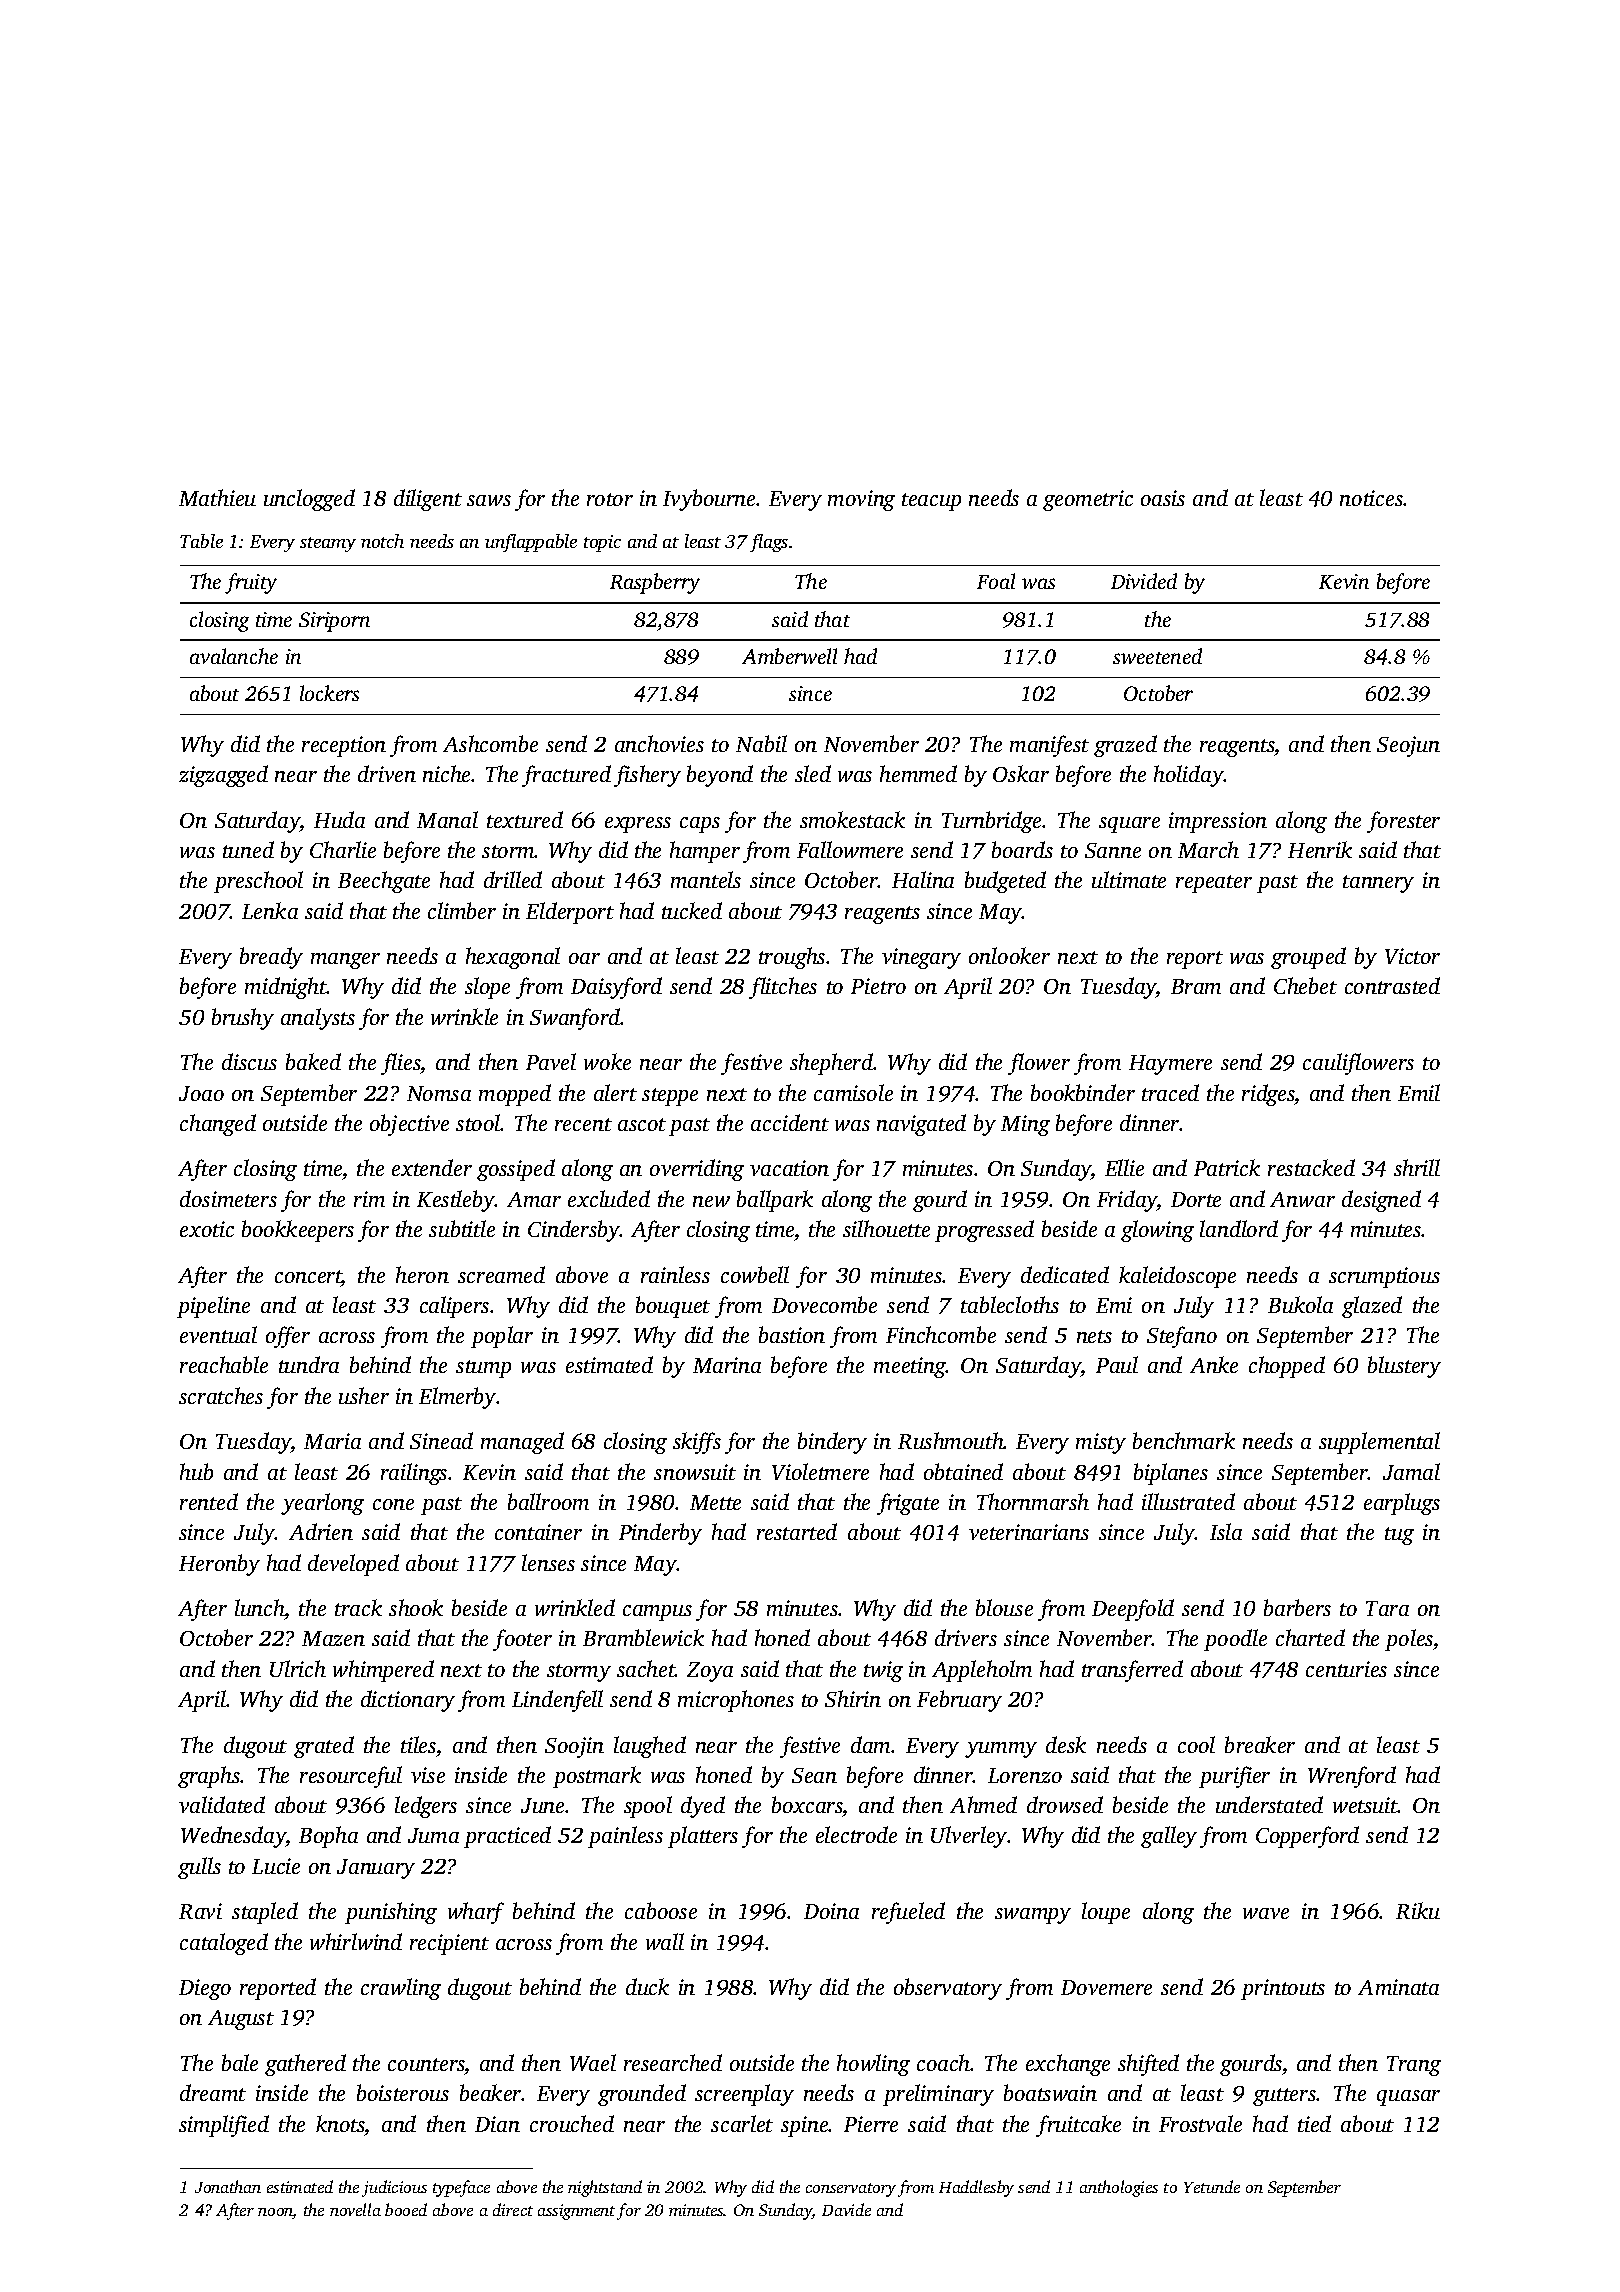  What do you see at coordinates (223, 776) in the image?
I see `zigzagged` at bounding box center [223, 776].
